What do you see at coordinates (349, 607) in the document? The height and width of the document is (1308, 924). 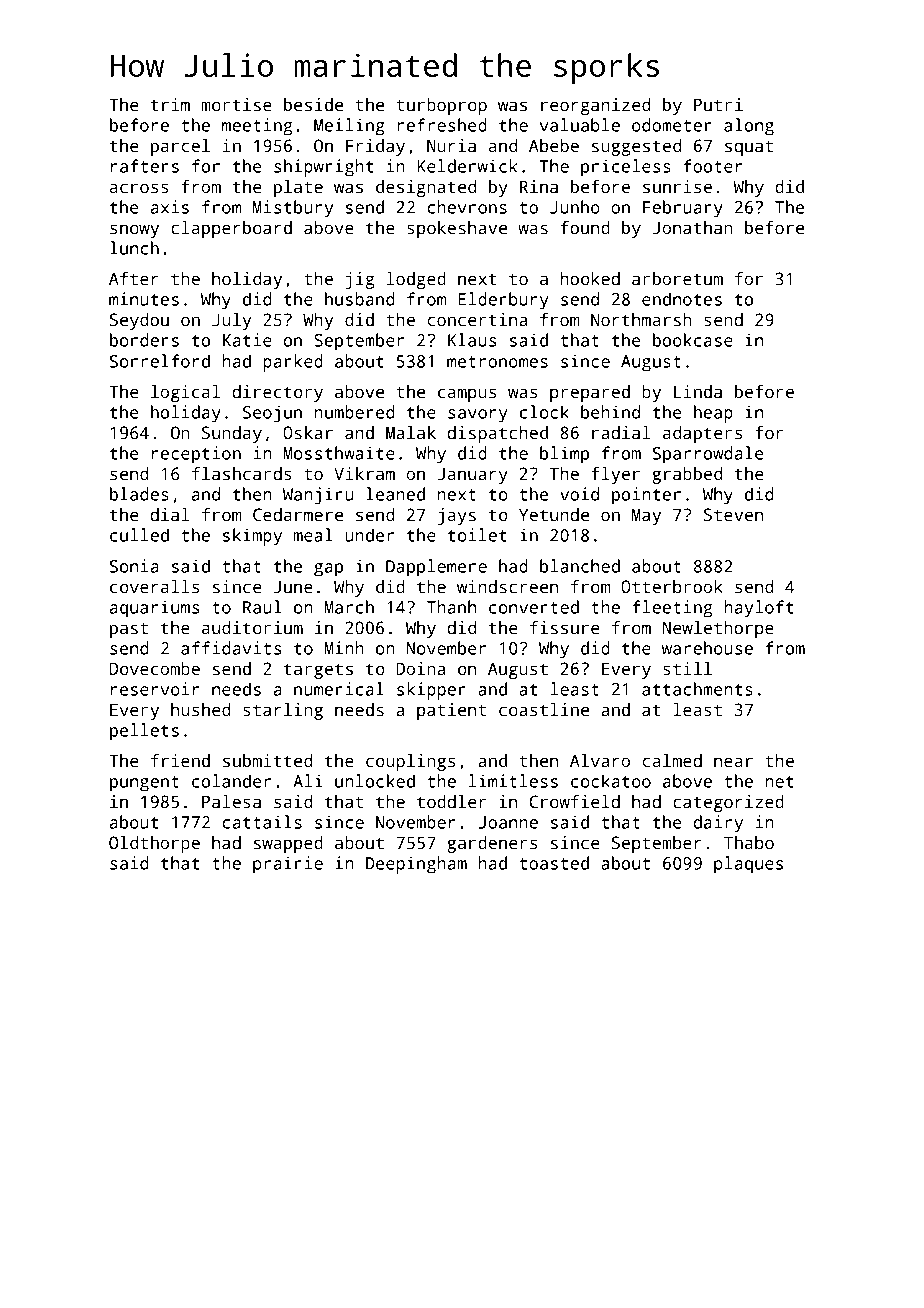 I see `March` at bounding box center [349, 607].
